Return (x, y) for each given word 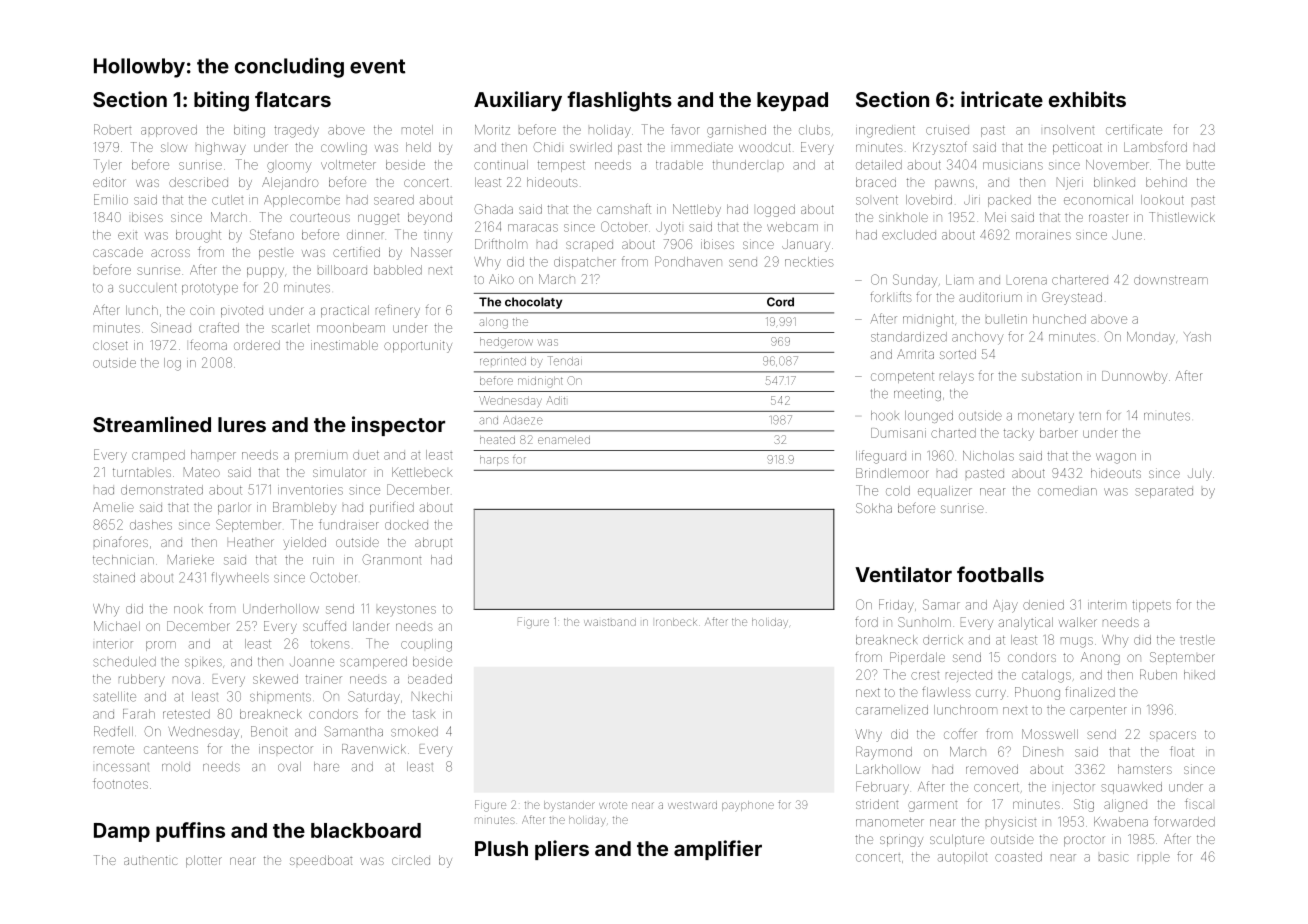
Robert (112, 129)
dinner (365, 235)
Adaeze (523, 420)
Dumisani (898, 433)
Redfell (113, 731)
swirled (591, 147)
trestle (1197, 640)
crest (925, 676)
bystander (569, 806)
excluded (909, 235)
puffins (190, 832)
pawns (954, 184)
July (1200, 474)
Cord (780, 302)
